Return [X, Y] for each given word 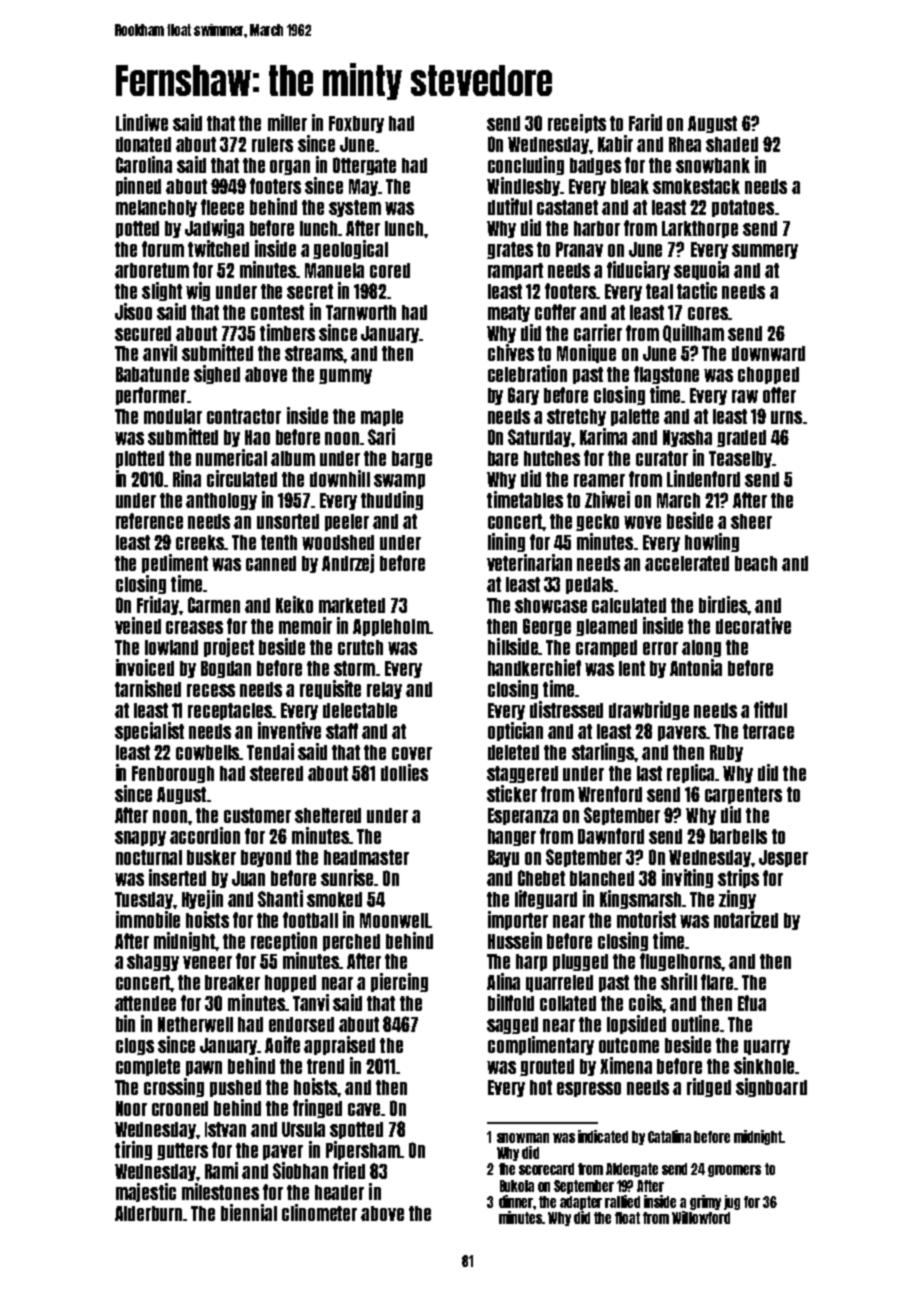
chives [511, 352]
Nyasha [687, 438]
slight [162, 291]
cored [390, 270]
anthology [221, 501]
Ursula [303, 1129]
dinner [516, 1201]
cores [708, 313]
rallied [622, 1201]
